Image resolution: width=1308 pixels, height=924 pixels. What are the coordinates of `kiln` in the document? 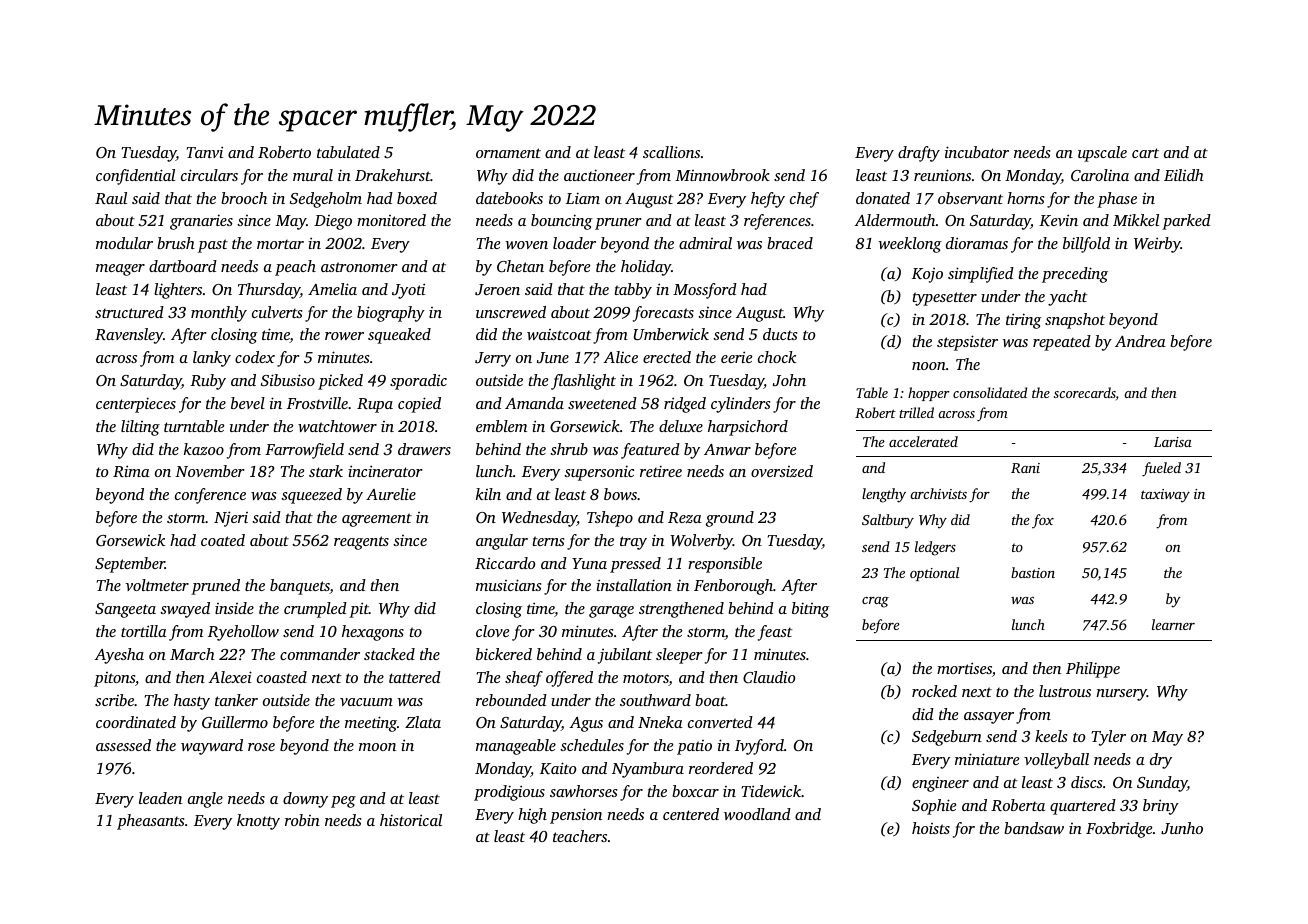 It's located at (488, 494).
